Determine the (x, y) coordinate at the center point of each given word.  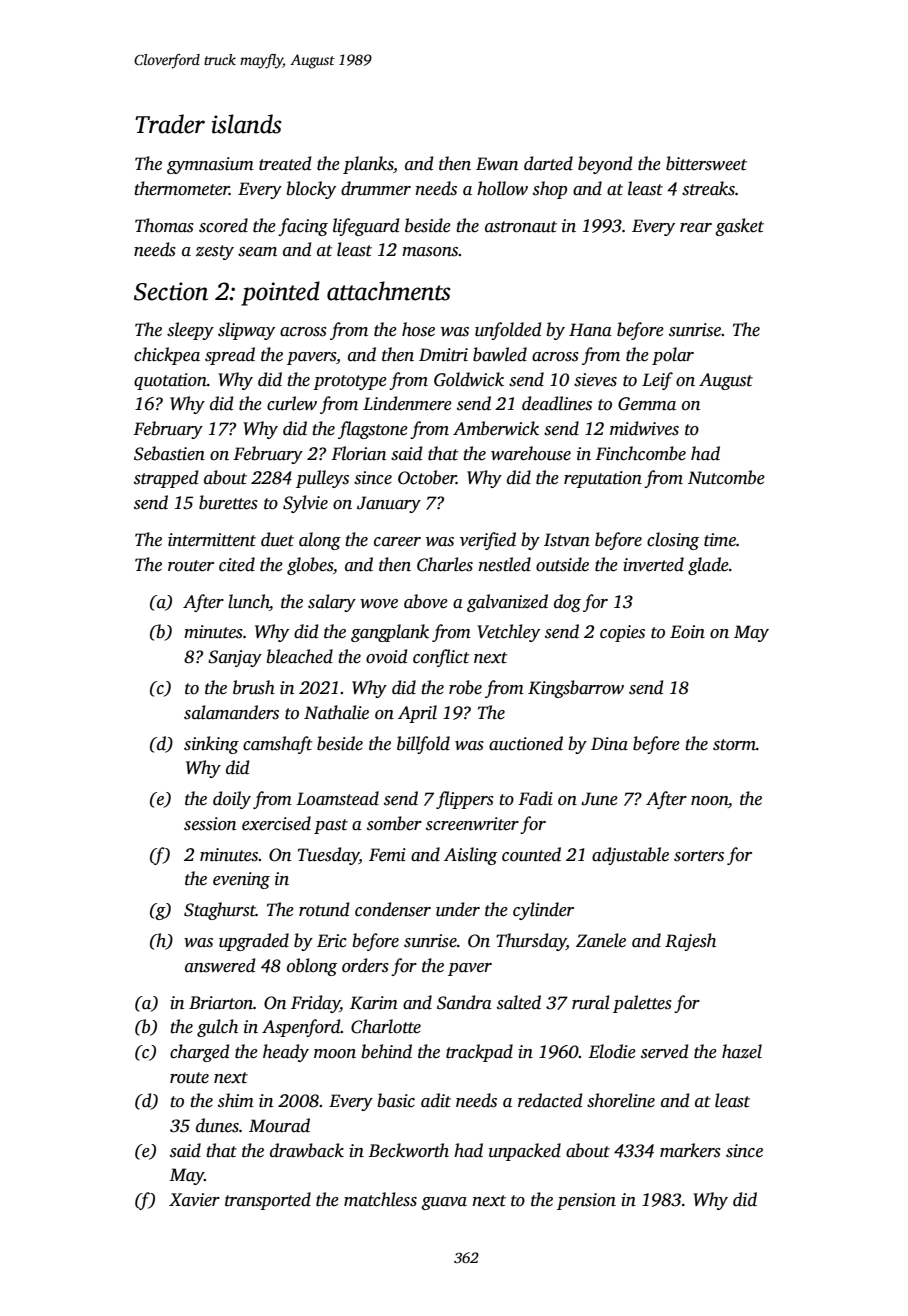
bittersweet (706, 163)
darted (548, 163)
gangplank (390, 633)
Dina (609, 744)
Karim (374, 1003)
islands (246, 124)
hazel (742, 1051)
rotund (324, 909)
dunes (217, 1125)
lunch (248, 601)
